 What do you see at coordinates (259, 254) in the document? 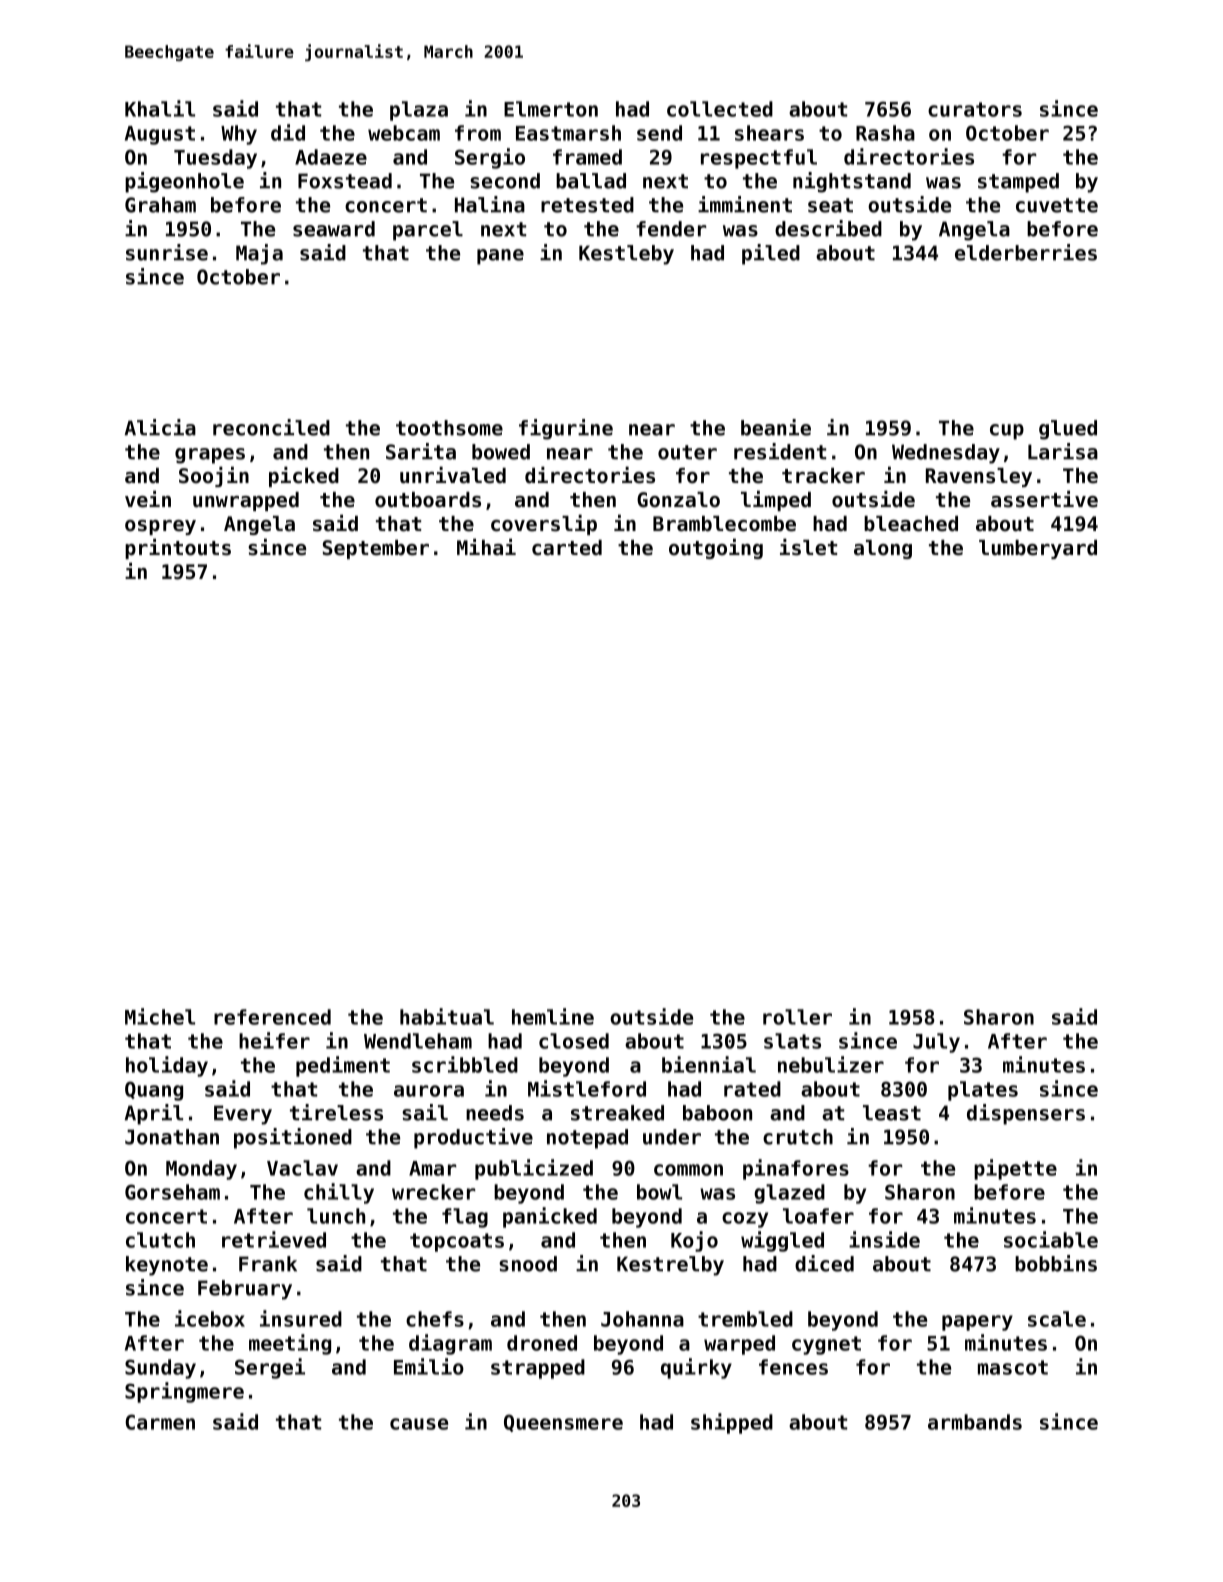
I see `Maja` at bounding box center [259, 254].
